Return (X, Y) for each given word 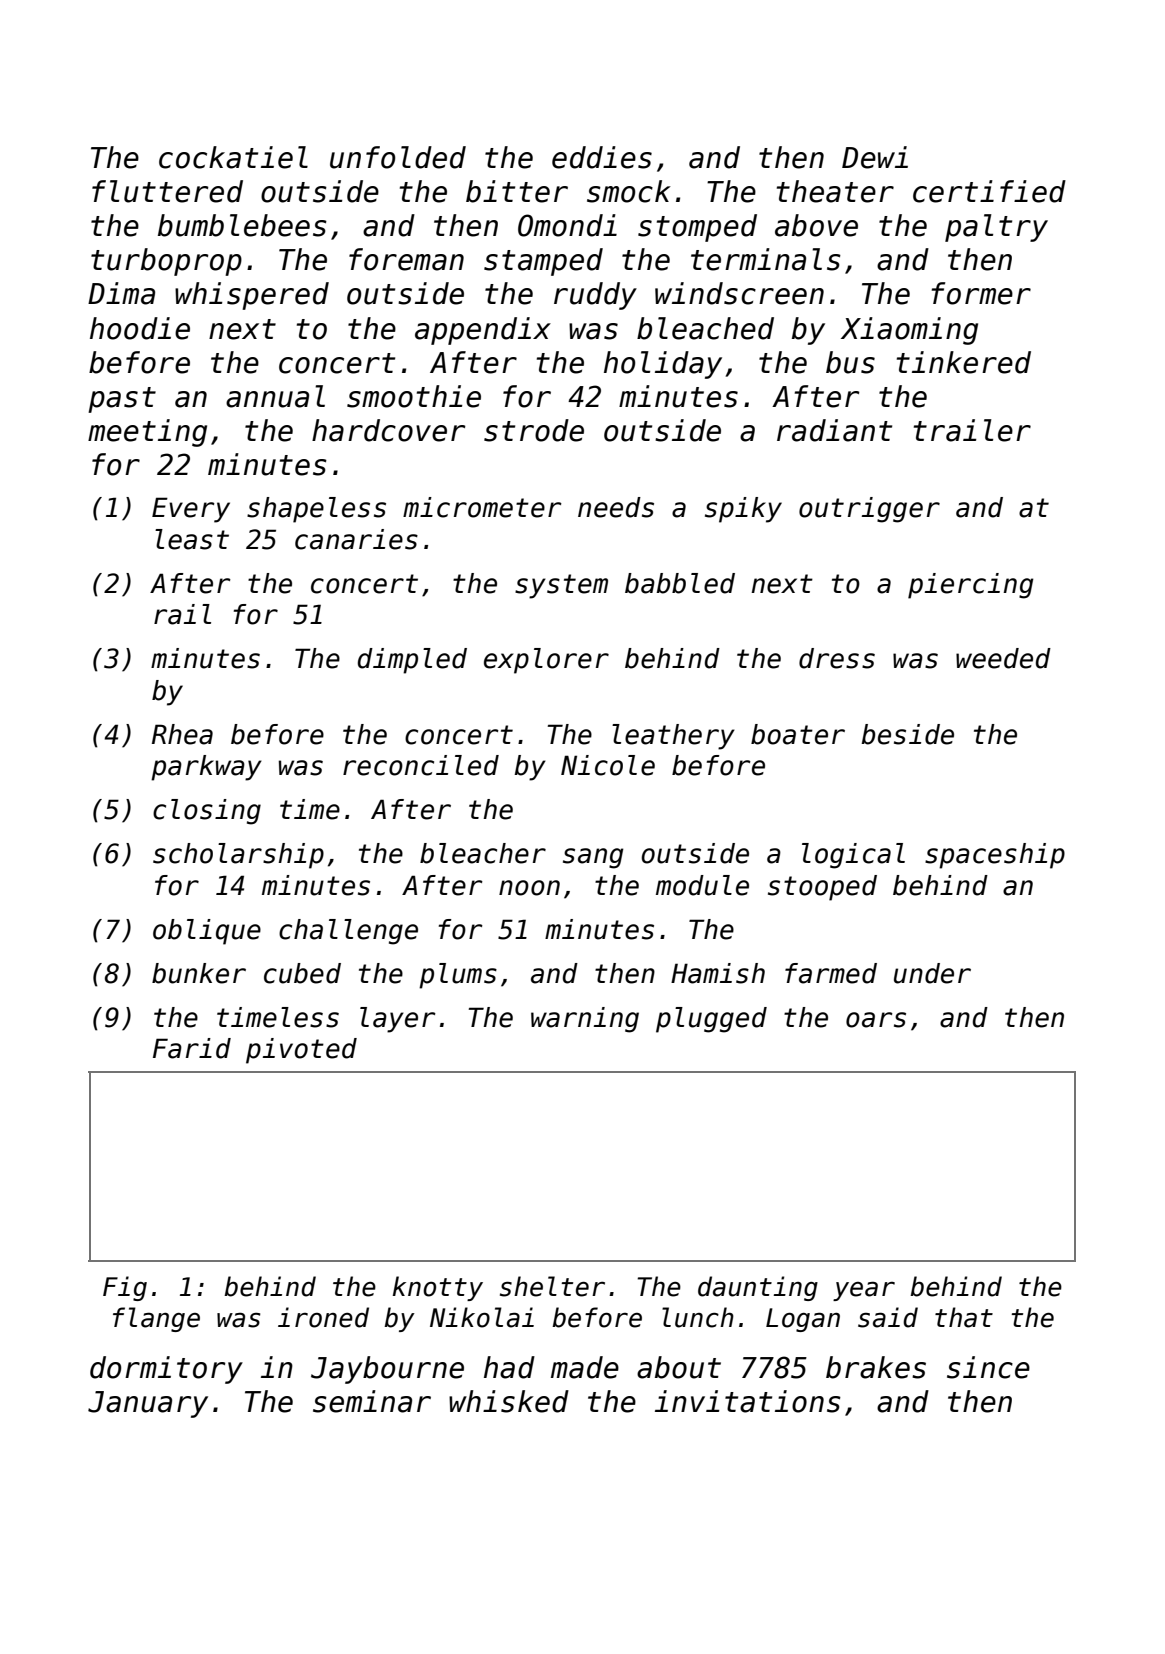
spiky (743, 510)
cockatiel (233, 157)
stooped (822, 888)
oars (876, 1020)
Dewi (875, 157)
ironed (323, 1317)
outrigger (869, 510)
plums (458, 976)
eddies (602, 157)
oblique (207, 932)
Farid (192, 1048)
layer (398, 1020)
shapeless (316, 510)
